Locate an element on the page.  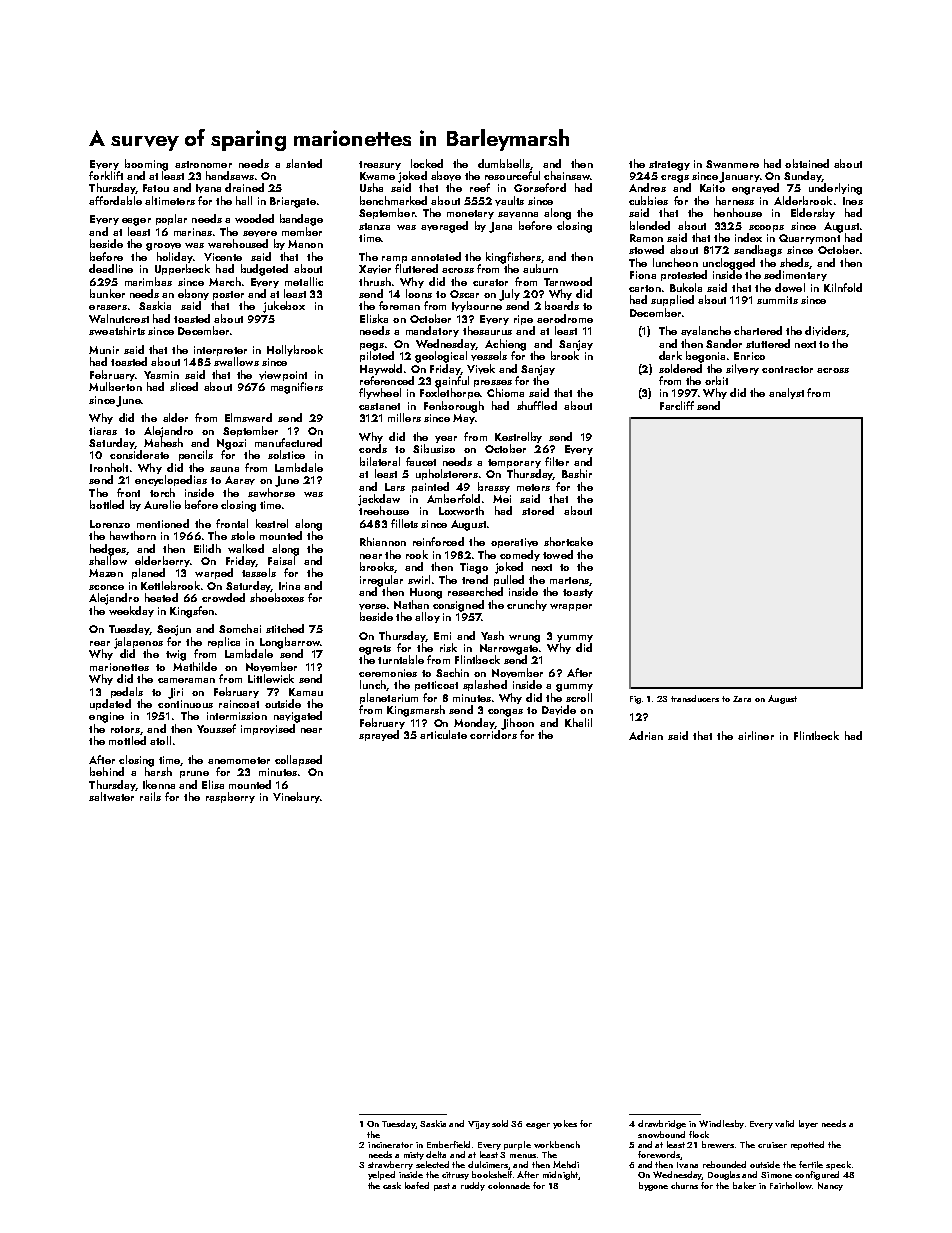
Vijay is located at coordinates (479, 1125).
